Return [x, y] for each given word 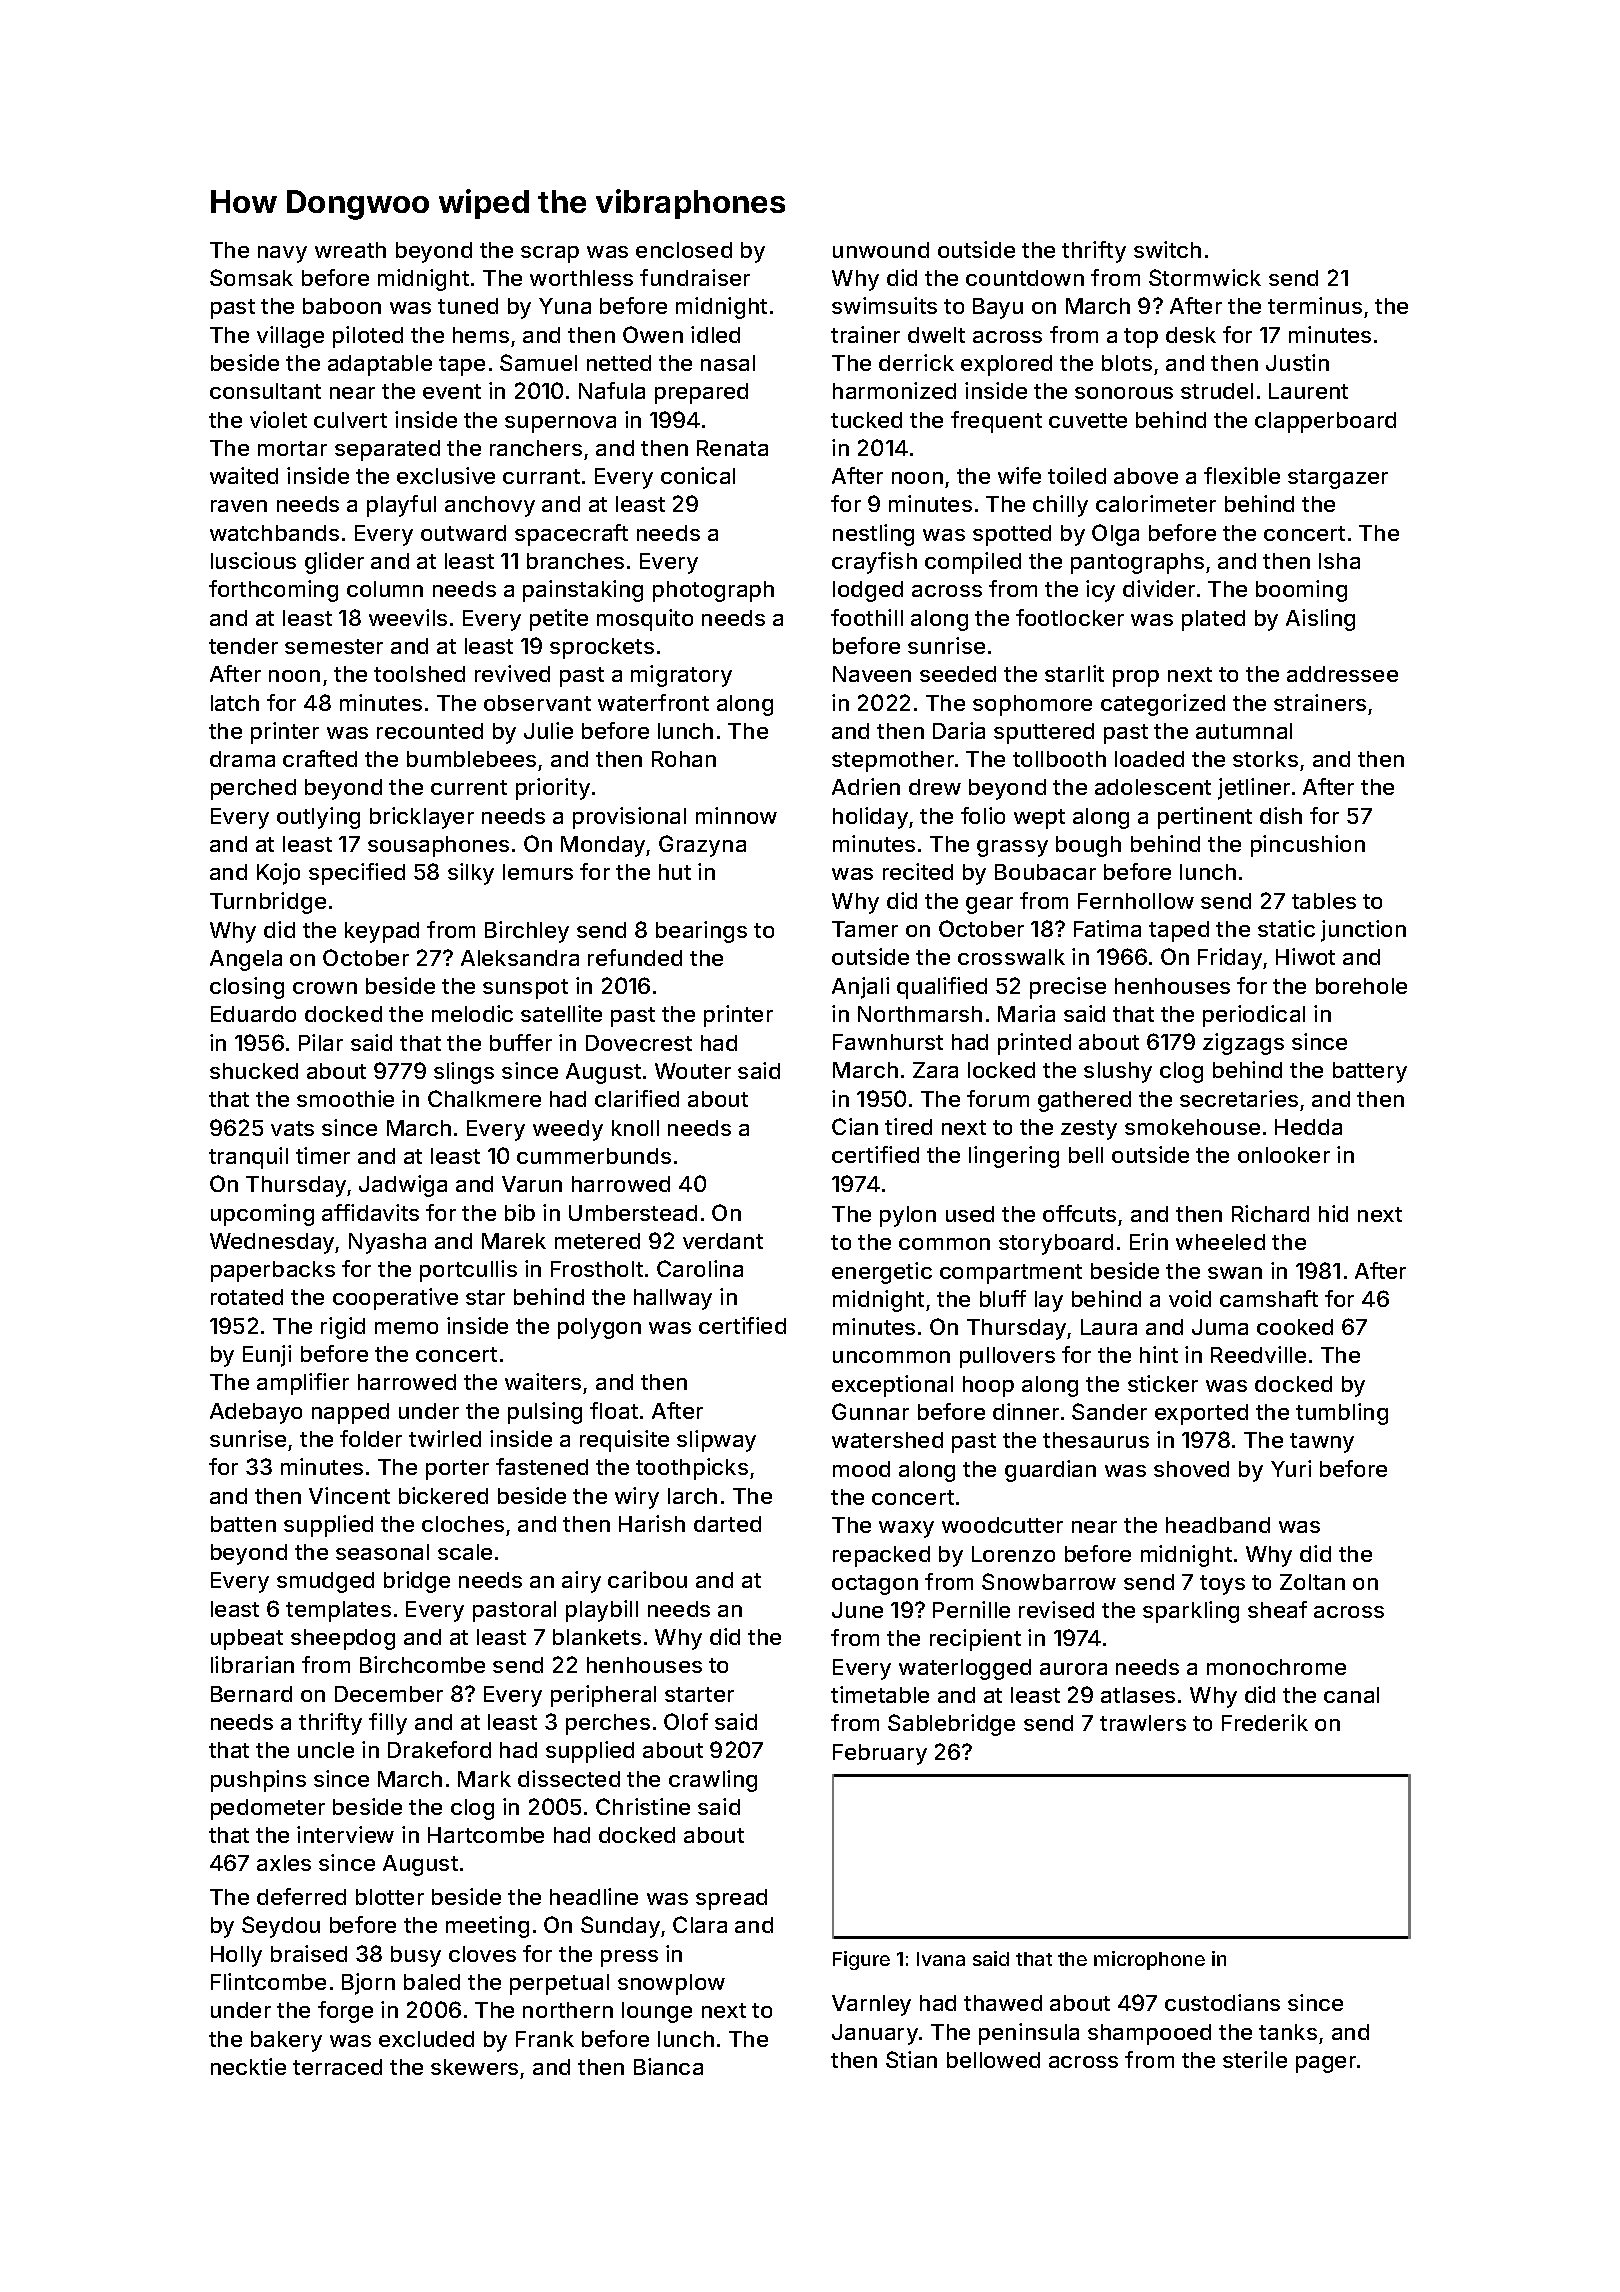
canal [1351, 1695]
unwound [881, 250]
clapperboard [1325, 422]
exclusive [446, 475]
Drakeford [439, 1749]
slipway [716, 1441]
